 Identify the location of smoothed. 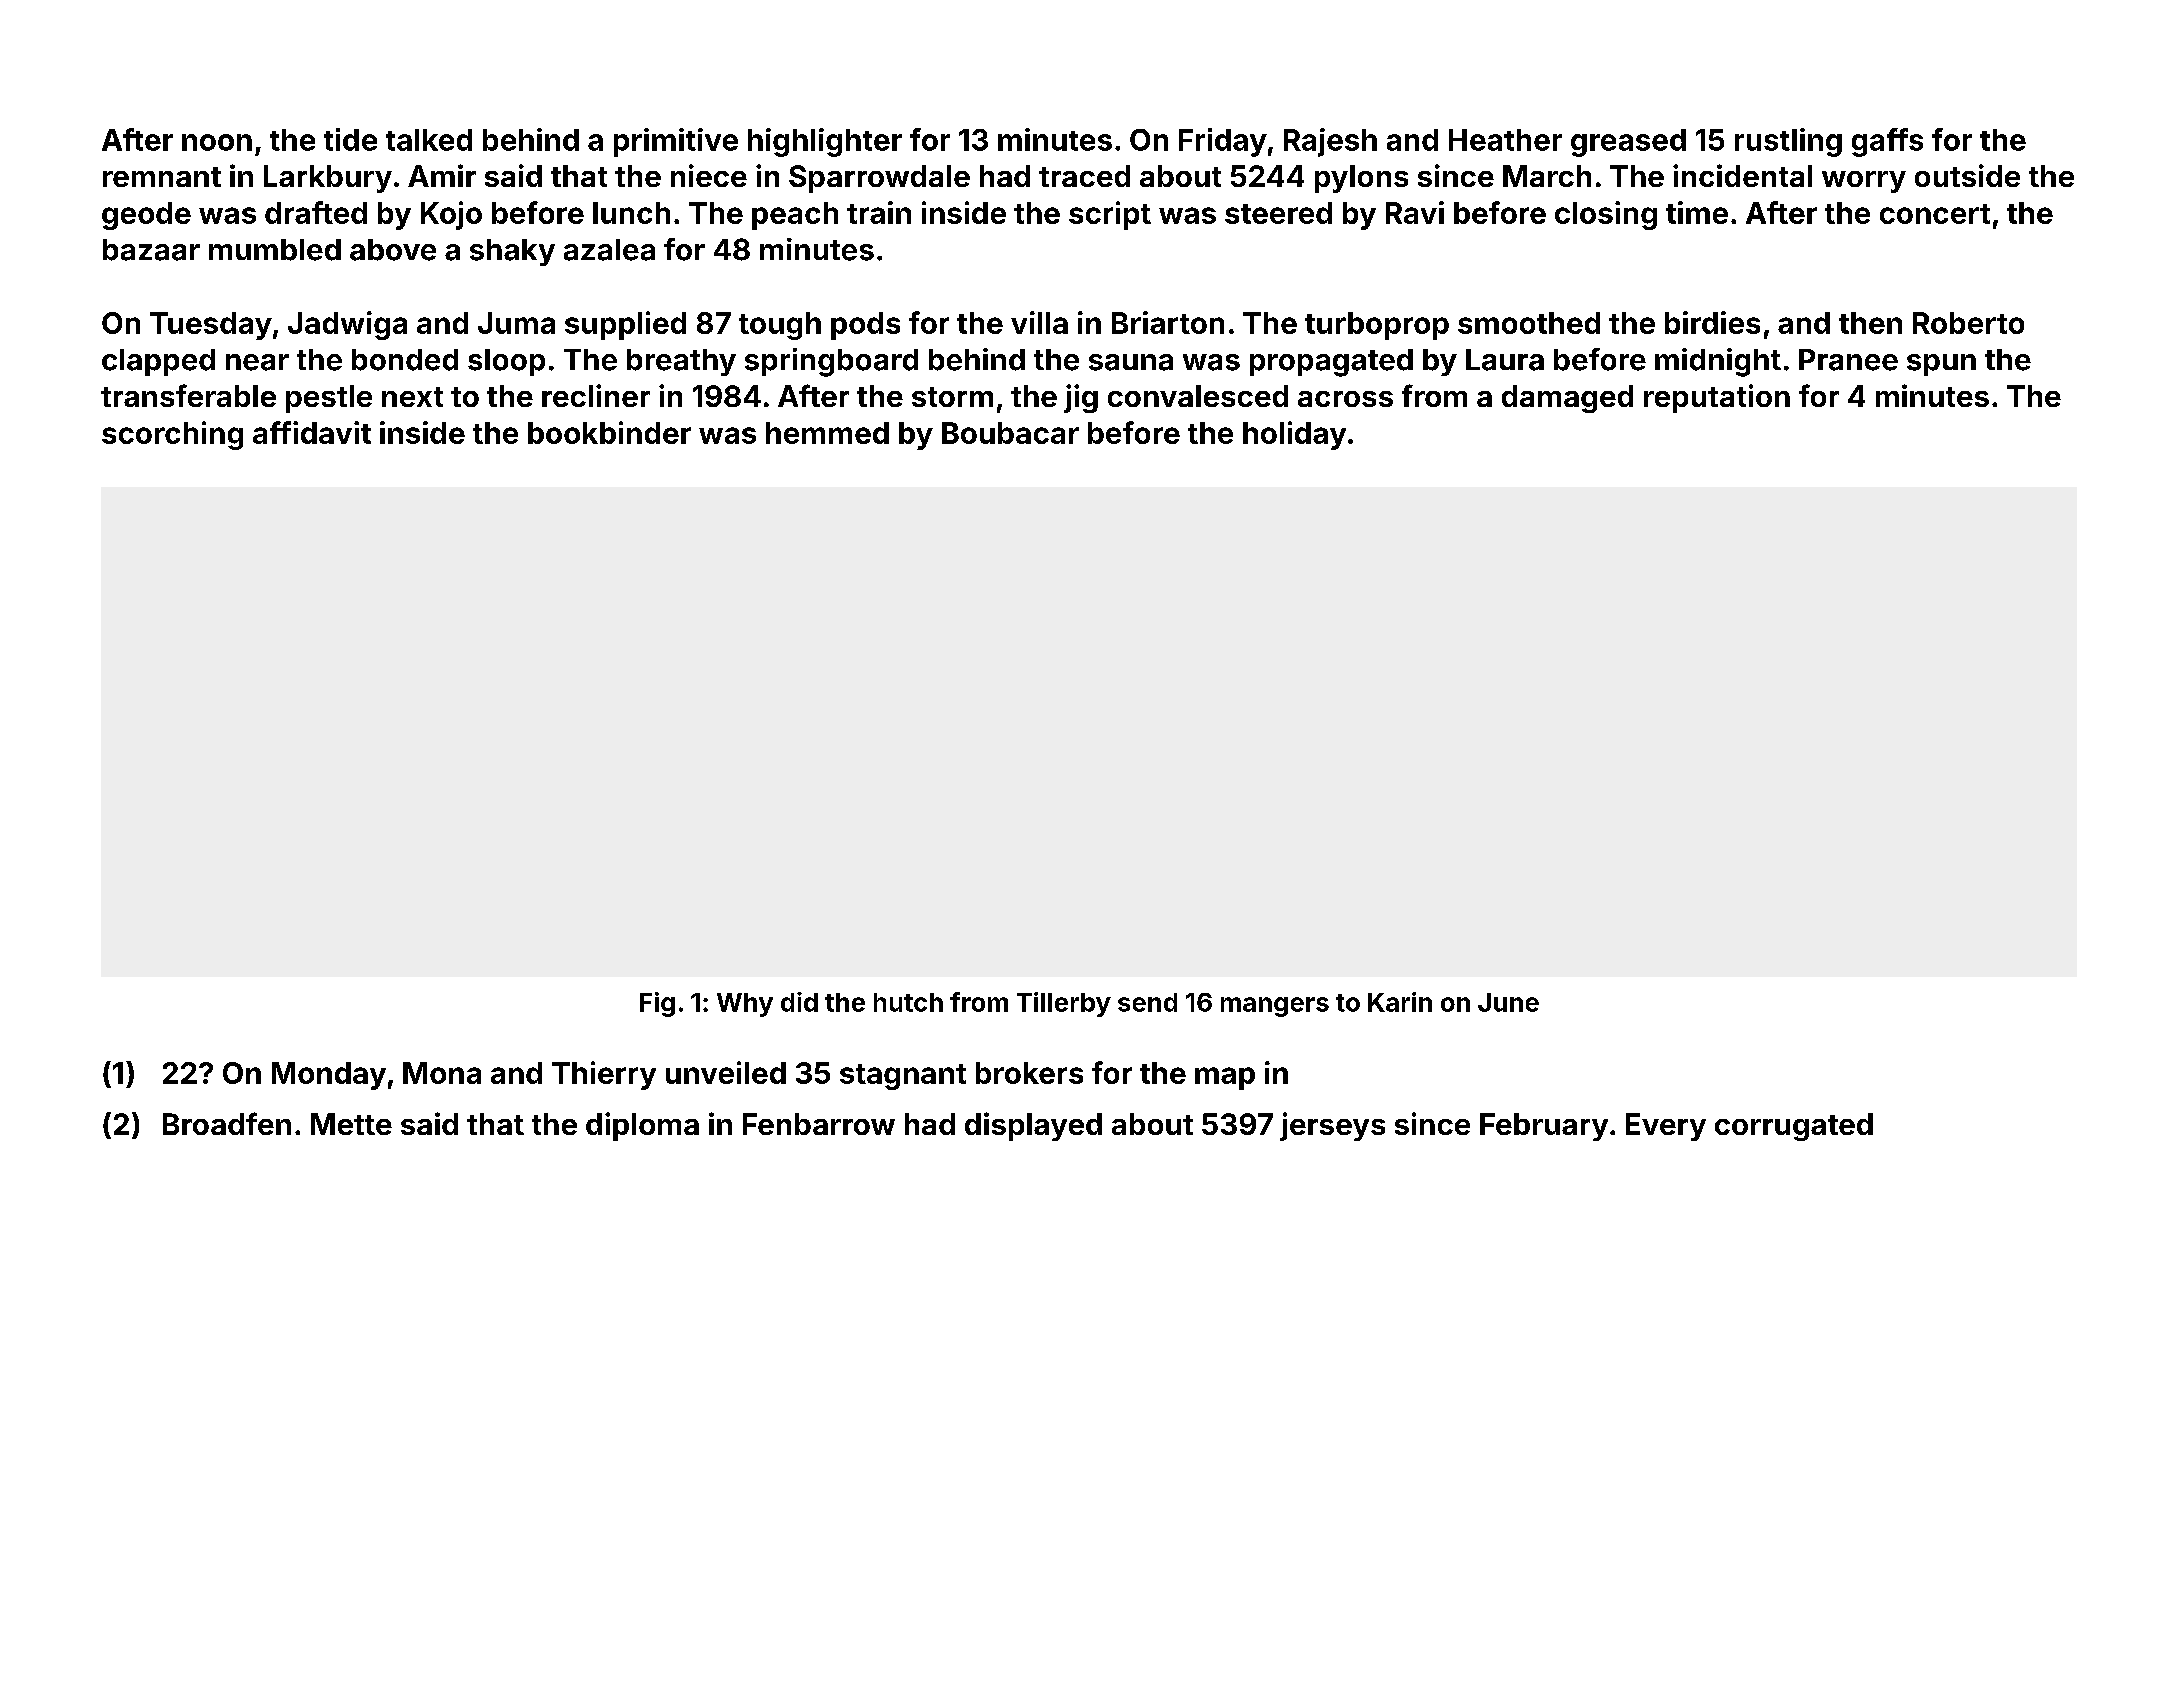
(1529, 323).
